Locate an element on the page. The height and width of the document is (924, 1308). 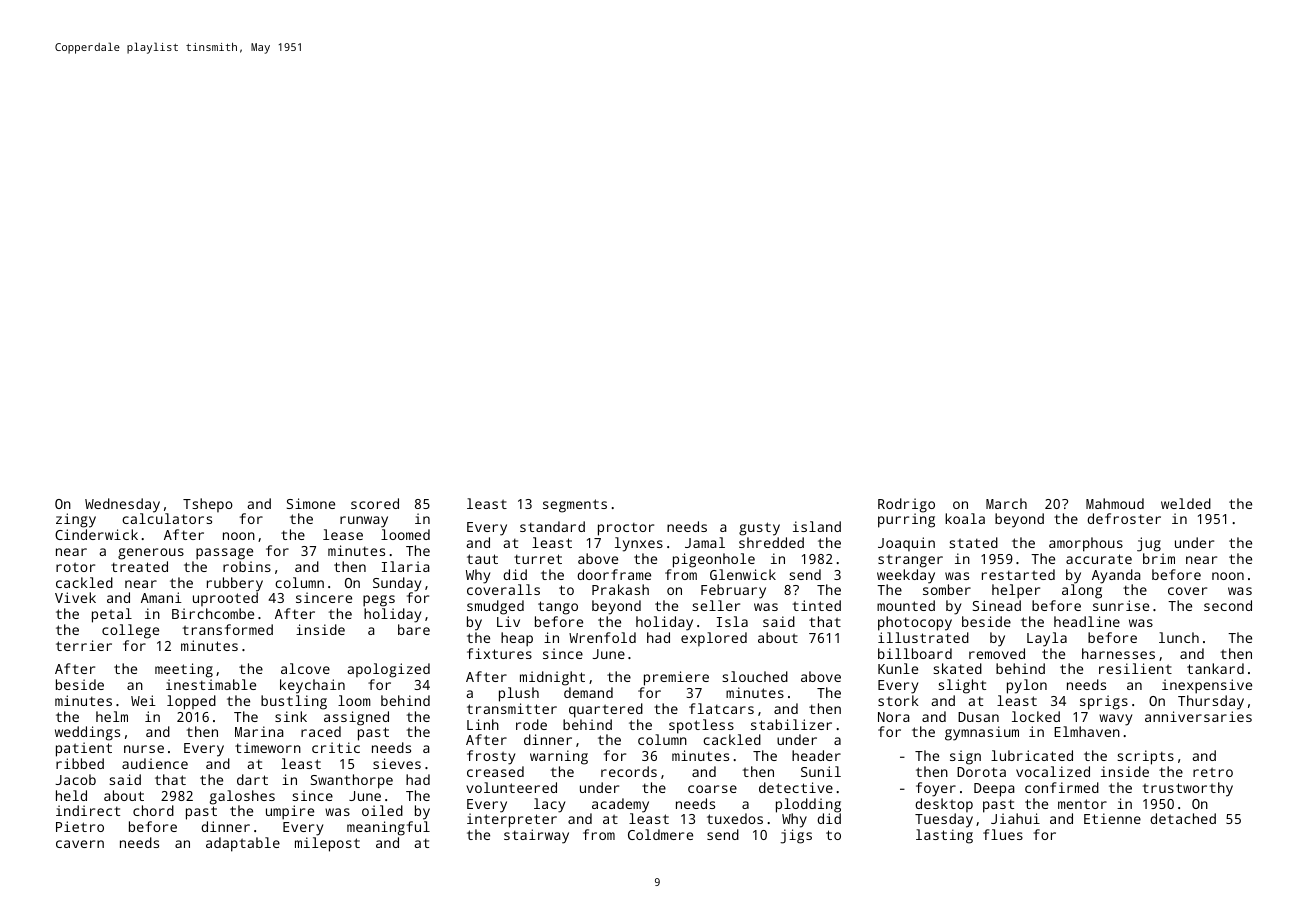
rode is located at coordinates (531, 724).
